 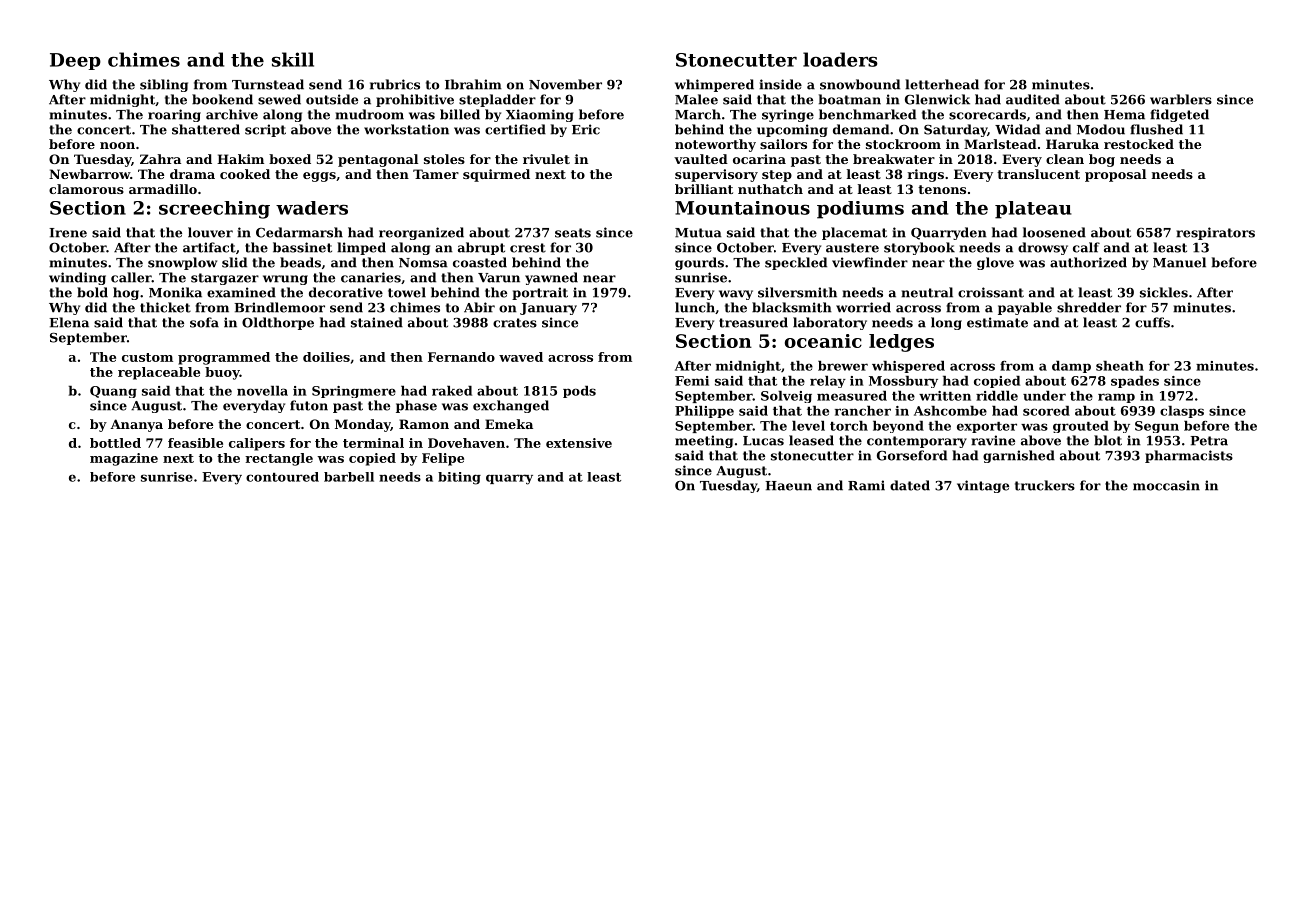 I want to click on seats, so click(x=573, y=233).
